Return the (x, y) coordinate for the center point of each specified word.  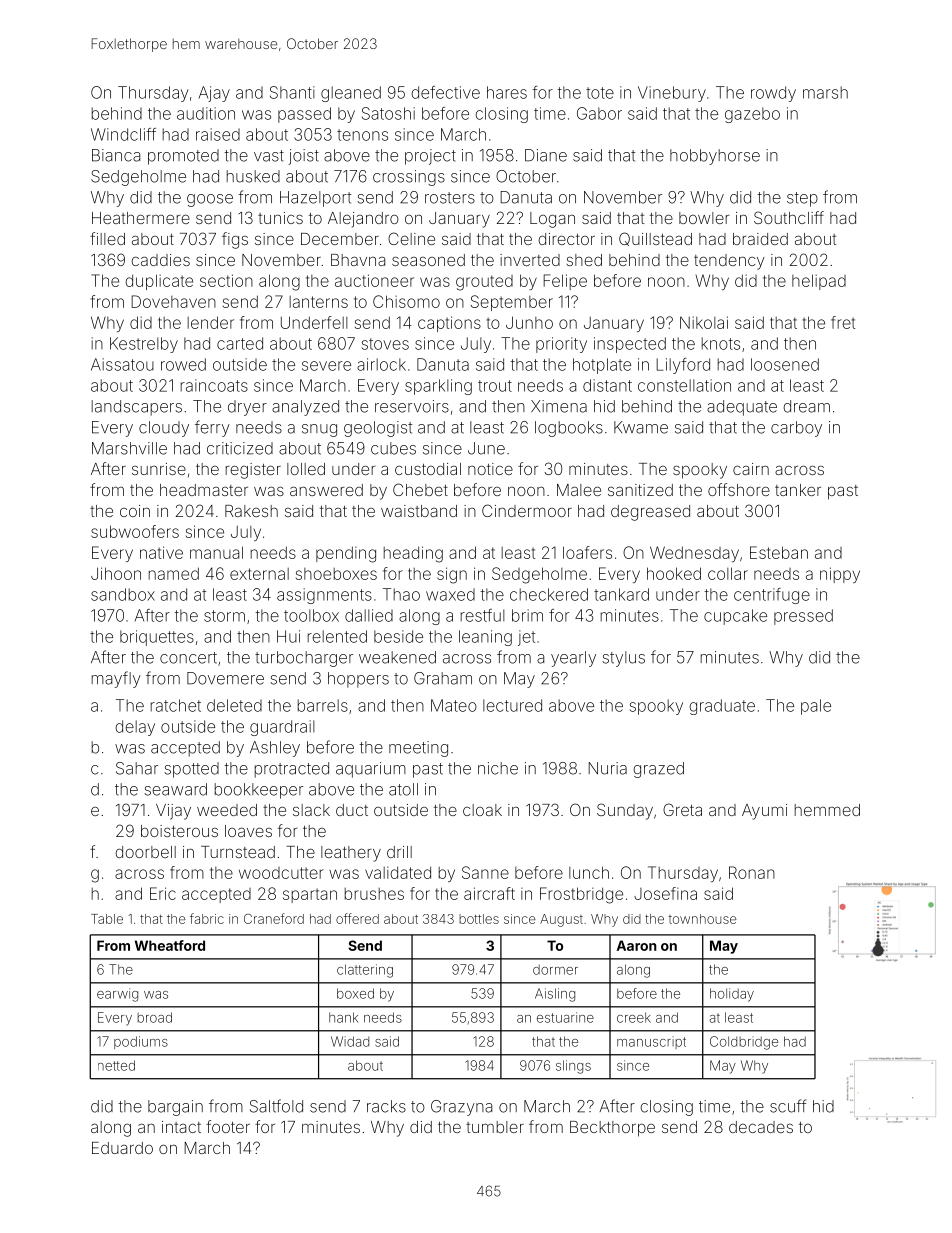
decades (761, 1127)
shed (584, 260)
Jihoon (116, 573)
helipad (819, 282)
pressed (803, 617)
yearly (573, 659)
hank (343, 1017)
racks (386, 1106)
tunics (280, 218)
